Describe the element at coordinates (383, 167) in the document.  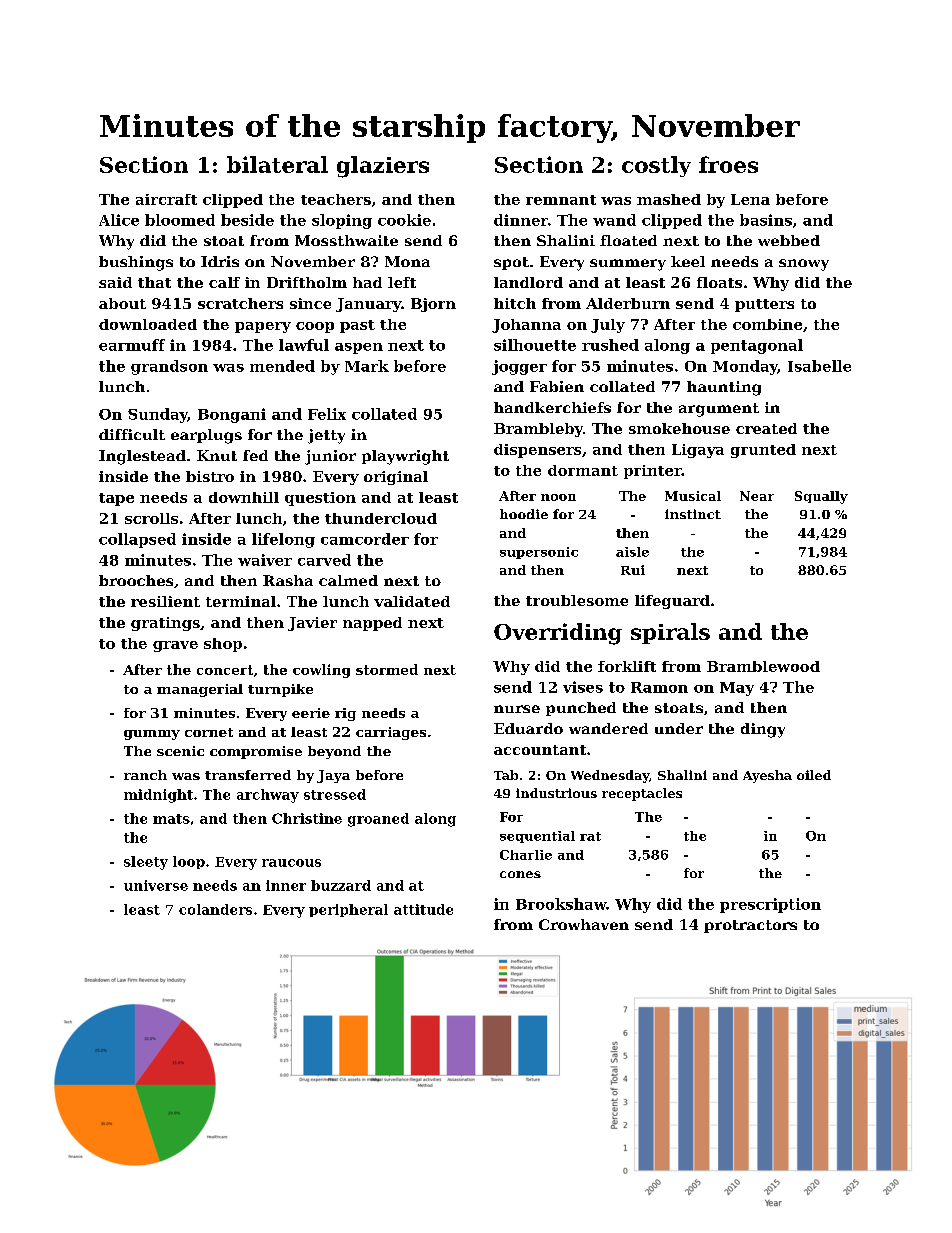
I see `glaziers` at that location.
